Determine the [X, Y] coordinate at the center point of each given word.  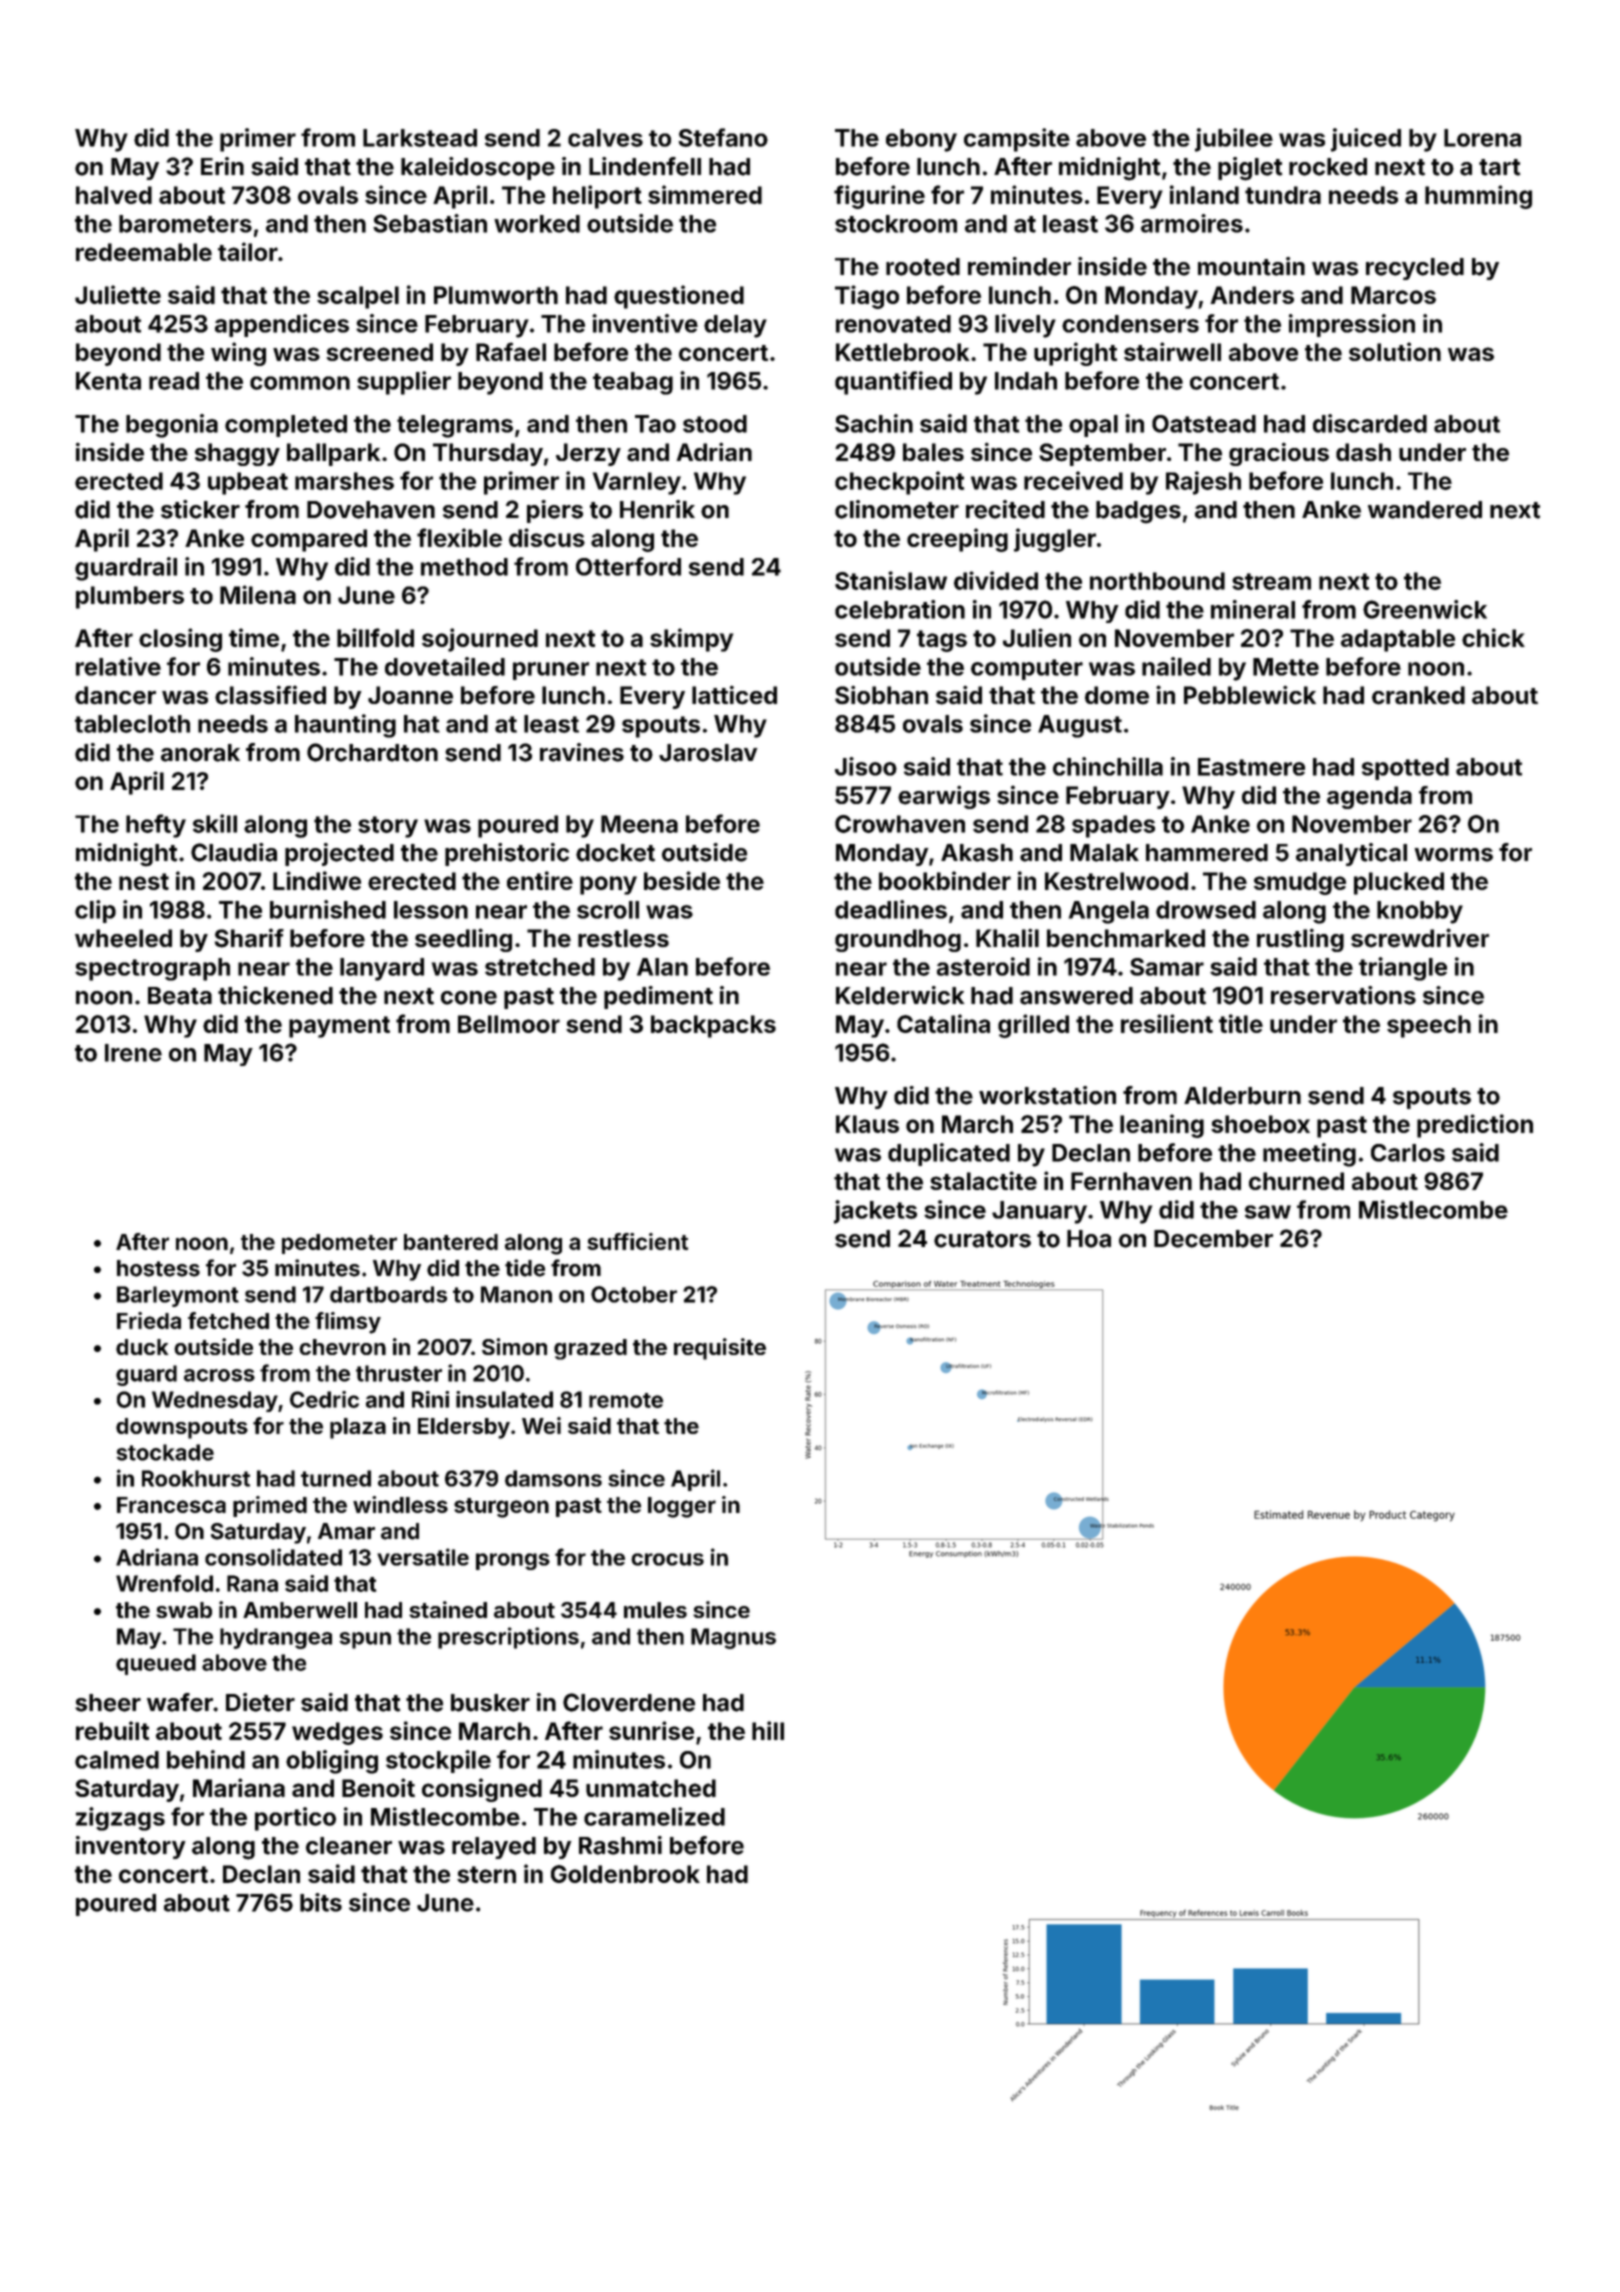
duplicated [949, 1154]
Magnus [733, 1638]
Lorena [1482, 138]
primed [270, 1506]
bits [321, 1902]
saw [1268, 1212]
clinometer [897, 509]
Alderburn [1242, 1096]
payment [339, 1027]
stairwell [1172, 351]
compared [309, 540]
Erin [222, 166]
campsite [1017, 140]
